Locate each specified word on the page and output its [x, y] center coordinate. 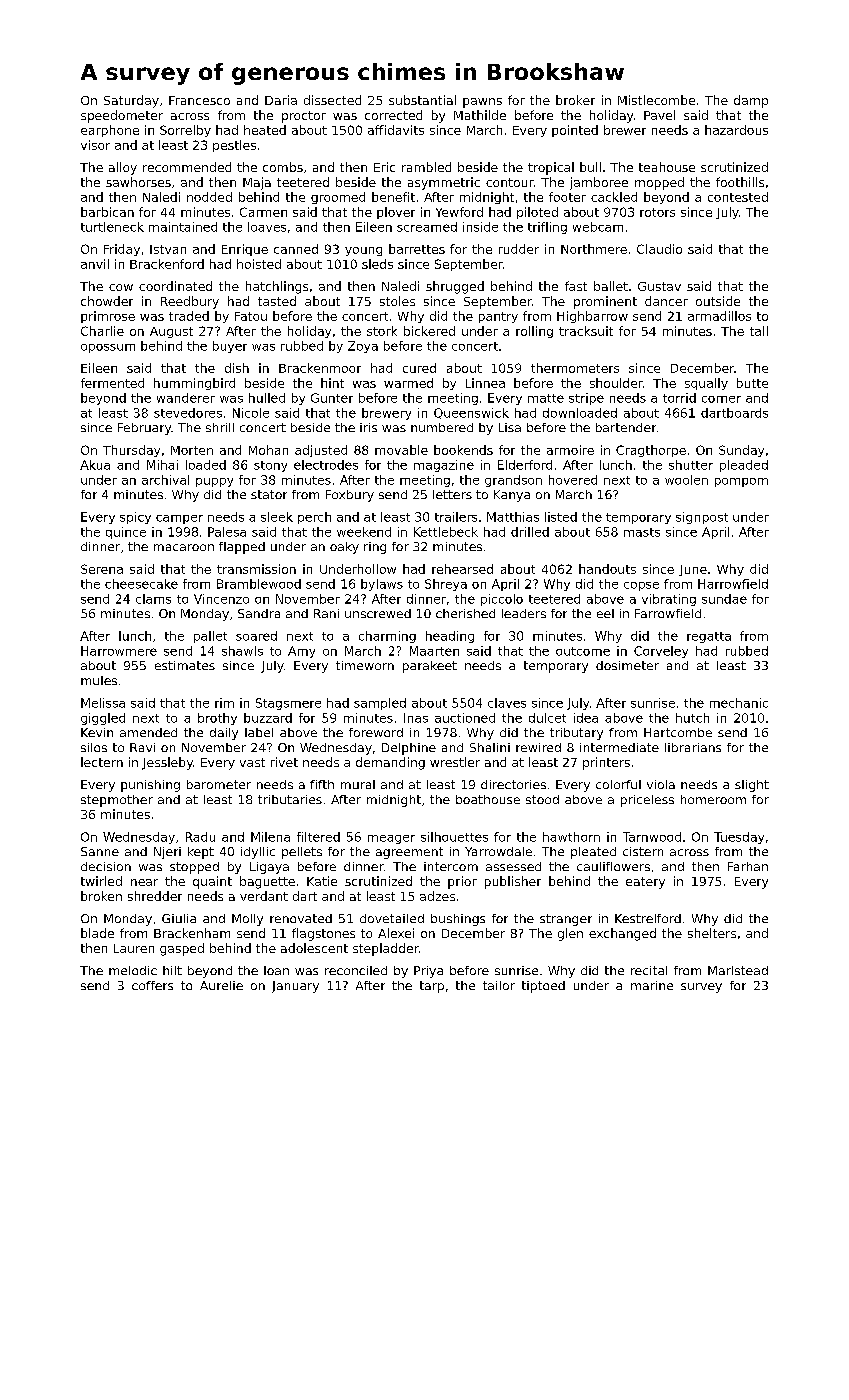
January [295, 987]
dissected [332, 100]
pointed [575, 131]
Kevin [97, 732]
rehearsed [462, 569]
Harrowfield [733, 584]
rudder [519, 249]
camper [179, 519]
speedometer [122, 116]
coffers [152, 985]
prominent [605, 302]
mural [358, 784]
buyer [230, 347]
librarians [693, 747]
